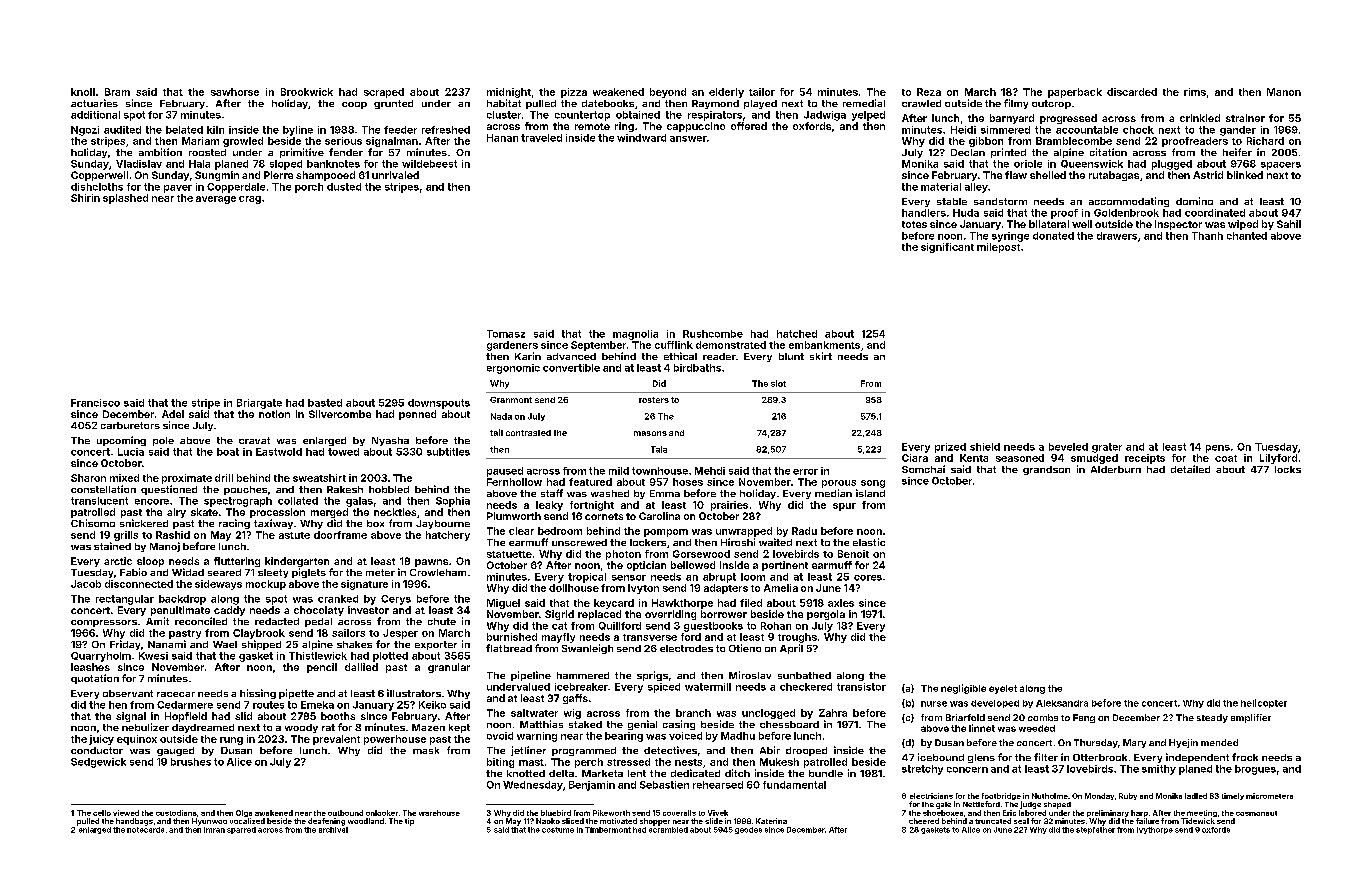 The image size is (1372, 887). What do you see at coordinates (869, 542) in the screenshot?
I see `elastic` at bounding box center [869, 542].
